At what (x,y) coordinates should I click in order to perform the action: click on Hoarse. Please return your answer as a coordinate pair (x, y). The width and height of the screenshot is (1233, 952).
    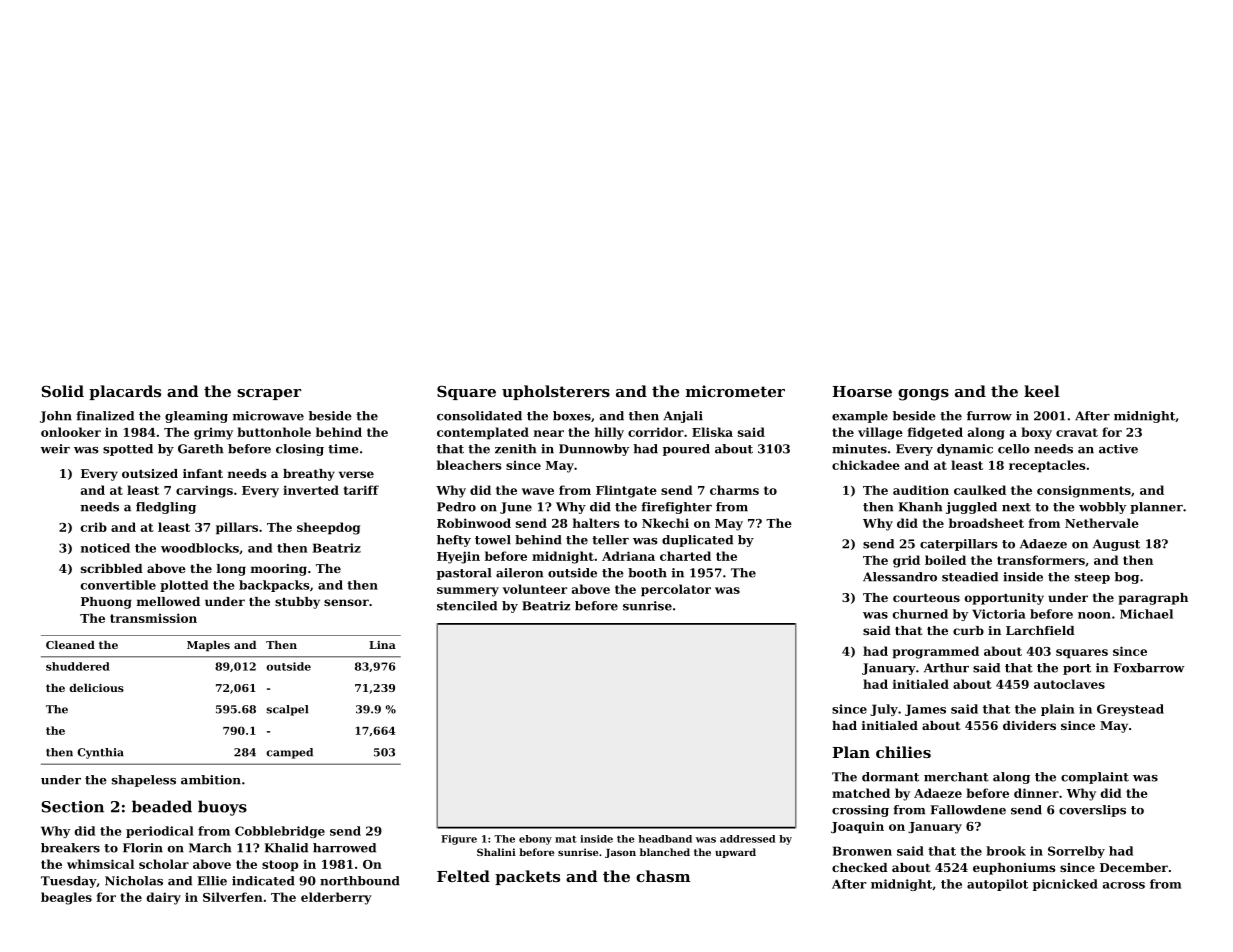
    Looking at the image, I should click on (862, 391).
